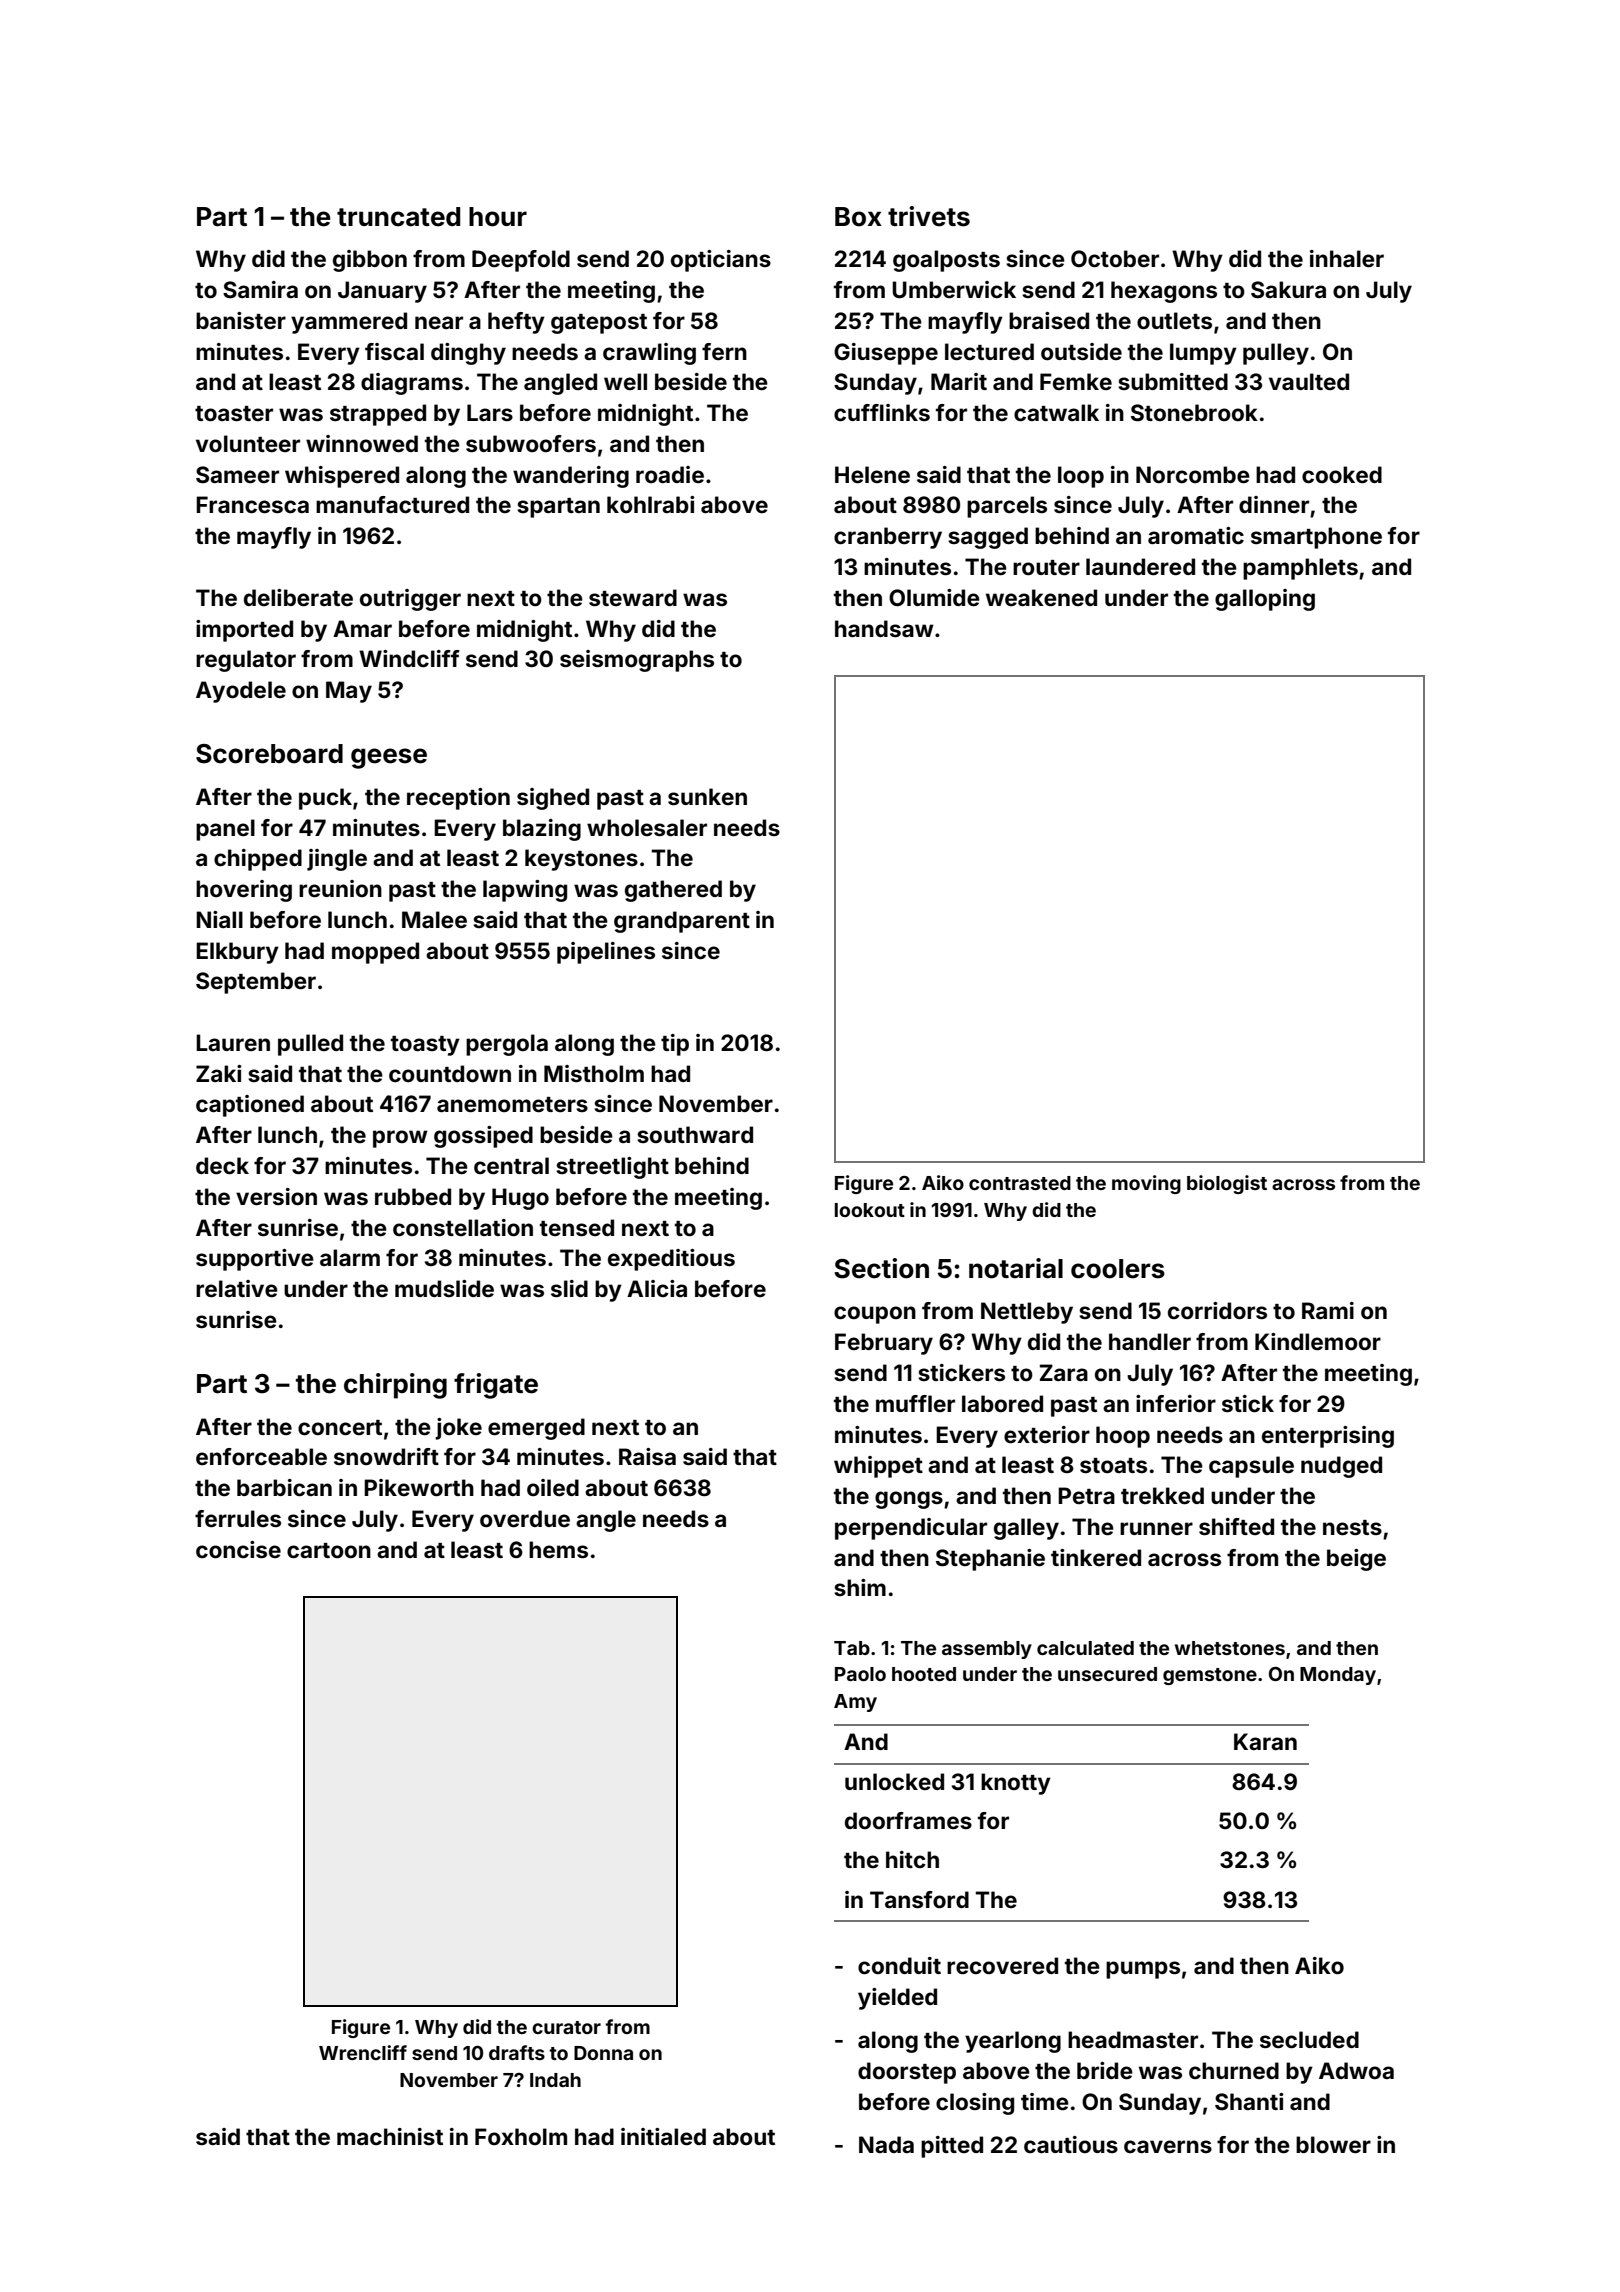 The height and width of the page is (2292, 1620). I want to click on mopped, so click(375, 953).
